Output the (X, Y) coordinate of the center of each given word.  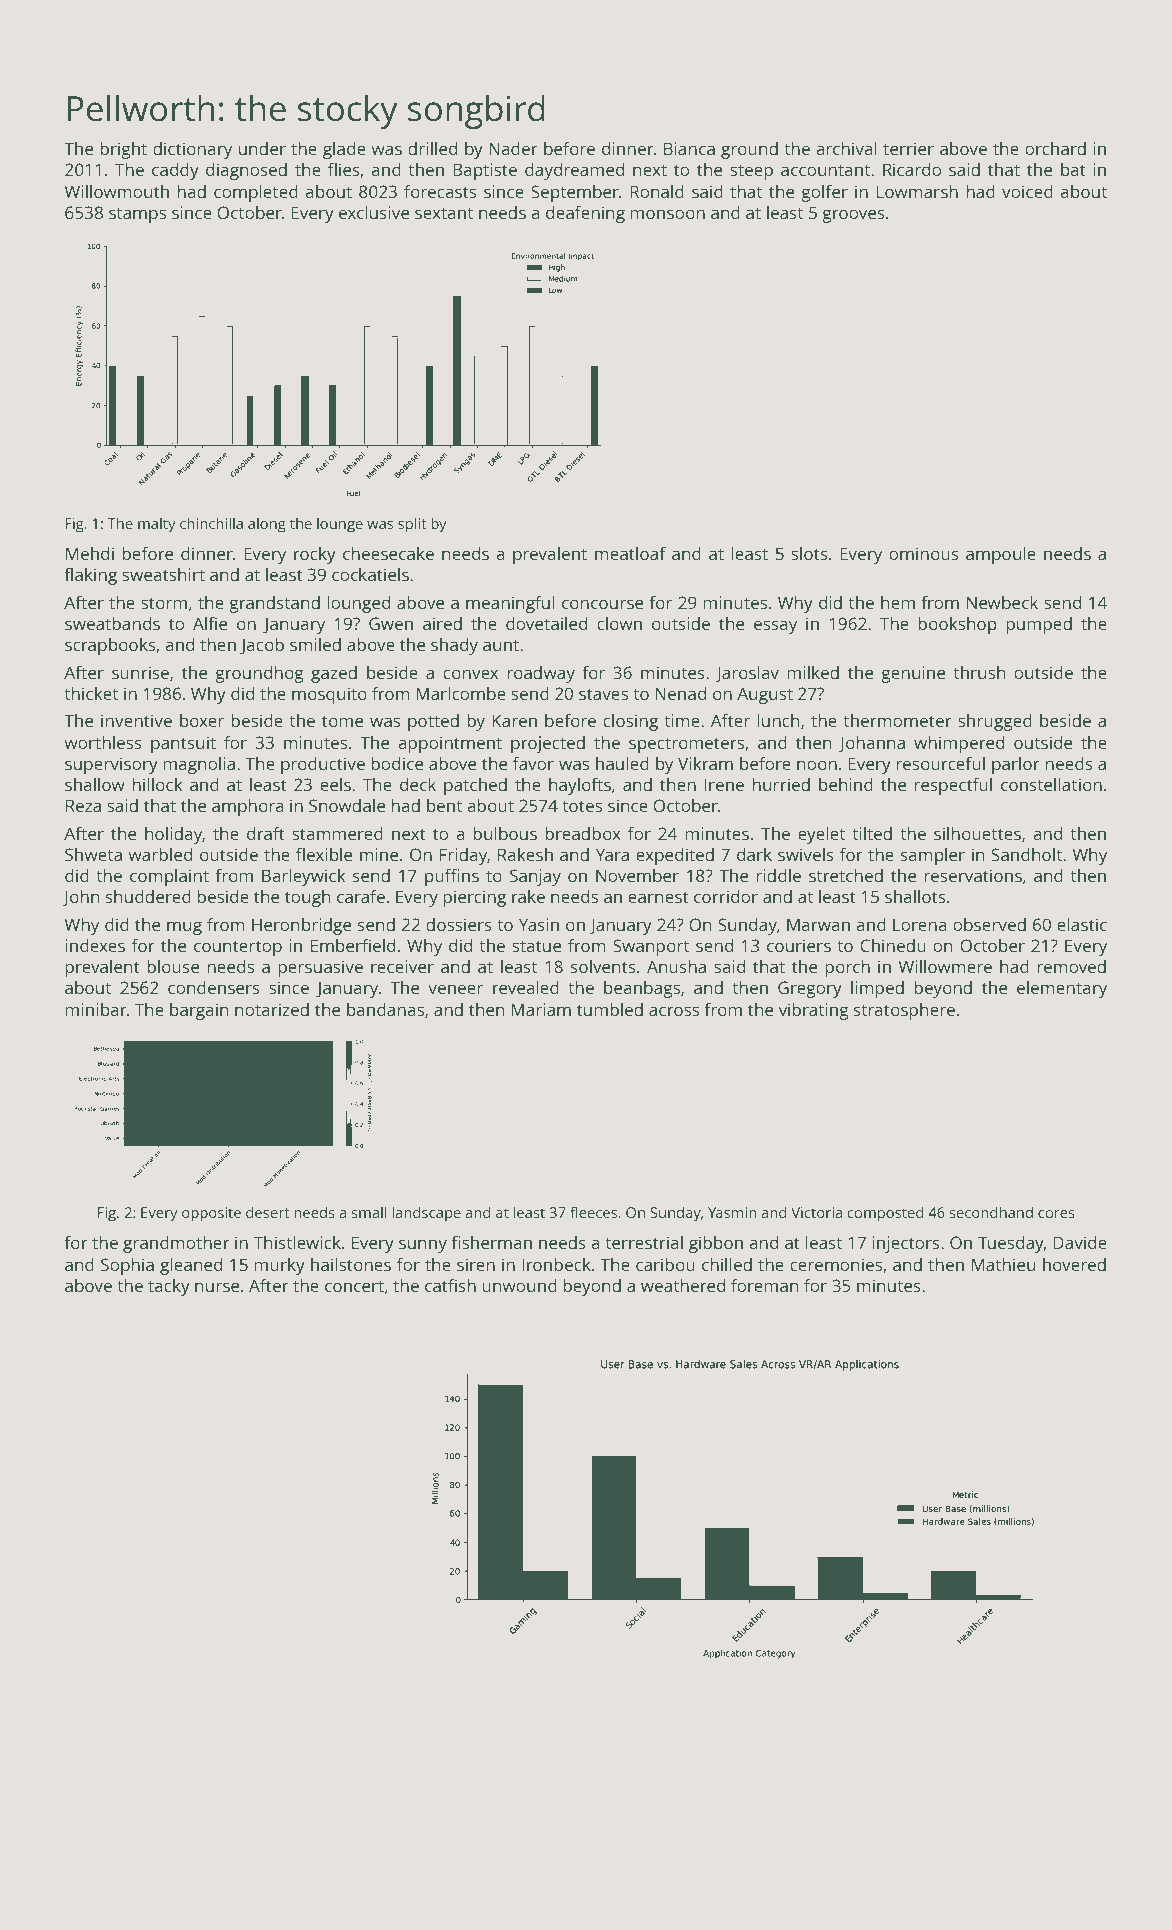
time (682, 720)
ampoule (1001, 555)
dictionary (192, 150)
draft (266, 833)
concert (354, 1286)
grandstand (274, 604)
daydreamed (574, 171)
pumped (1039, 625)
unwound (519, 1285)
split (412, 525)
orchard (1055, 148)
